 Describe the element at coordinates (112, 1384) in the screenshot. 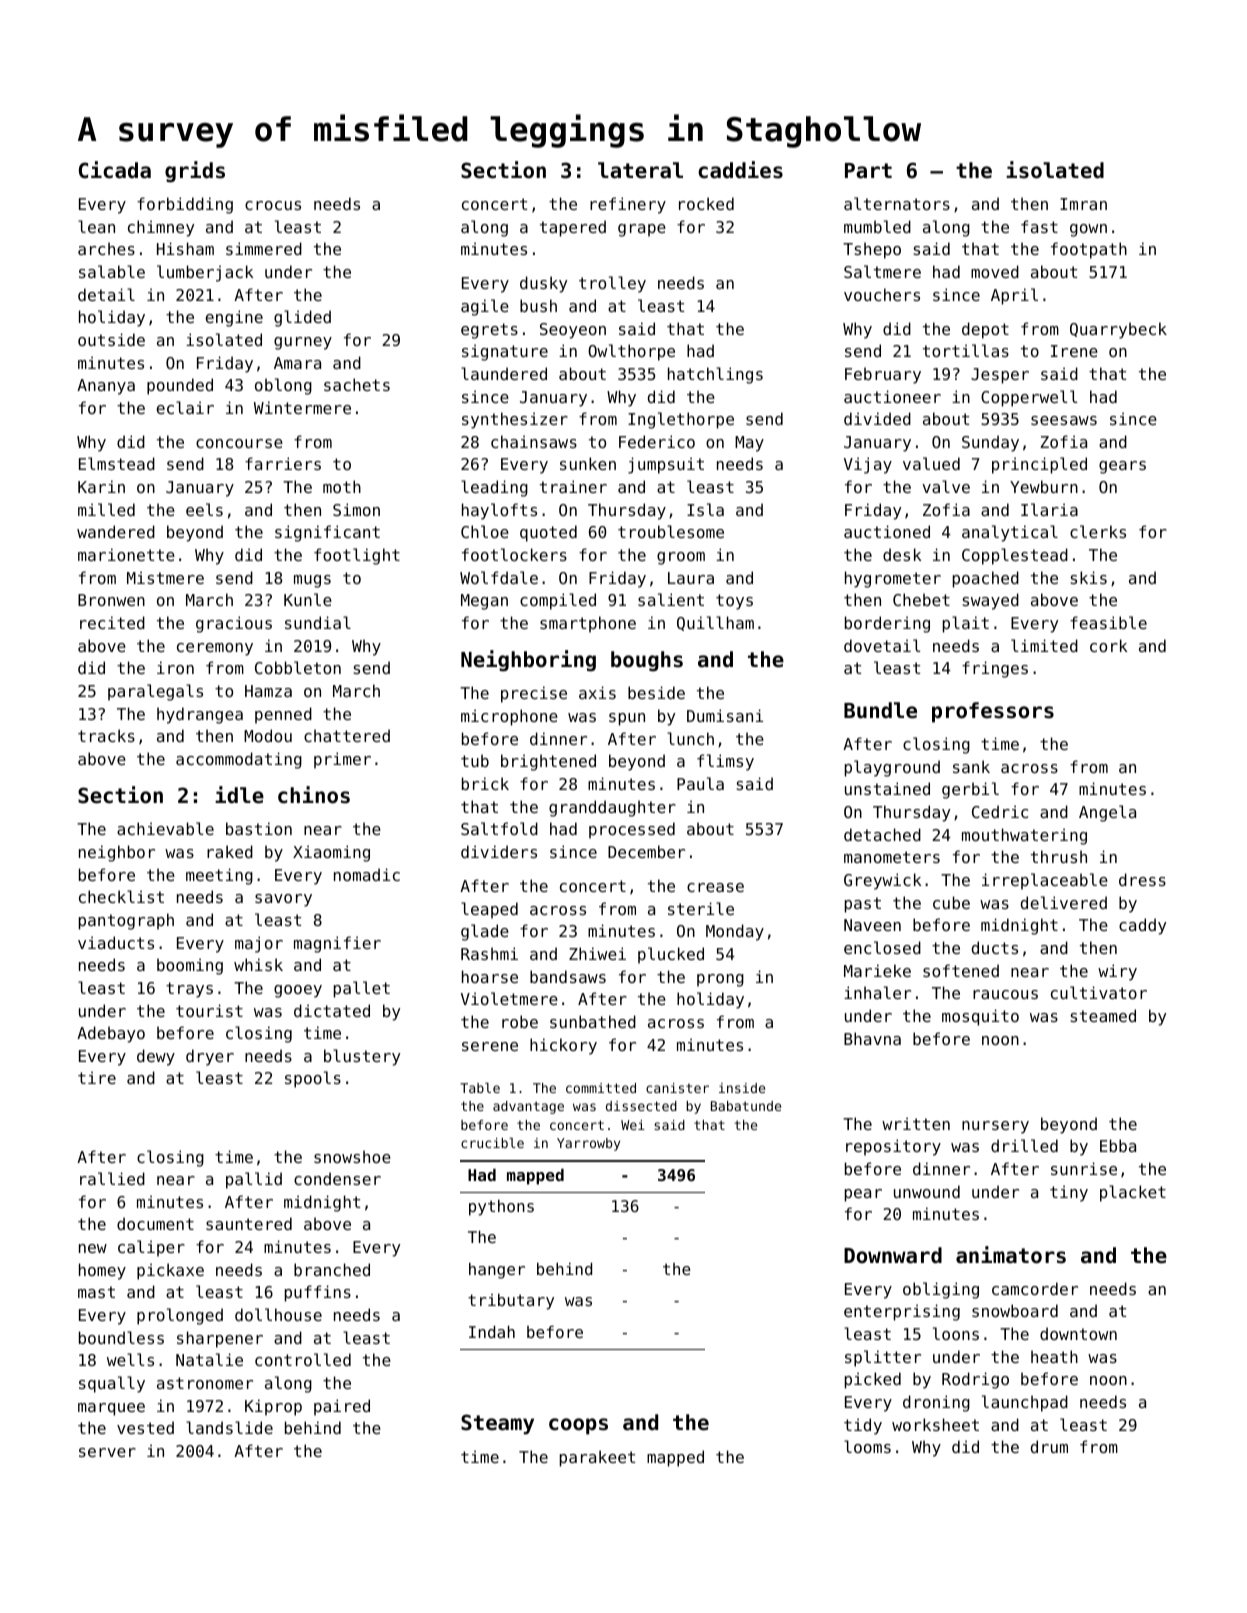

I see `squally` at that location.
